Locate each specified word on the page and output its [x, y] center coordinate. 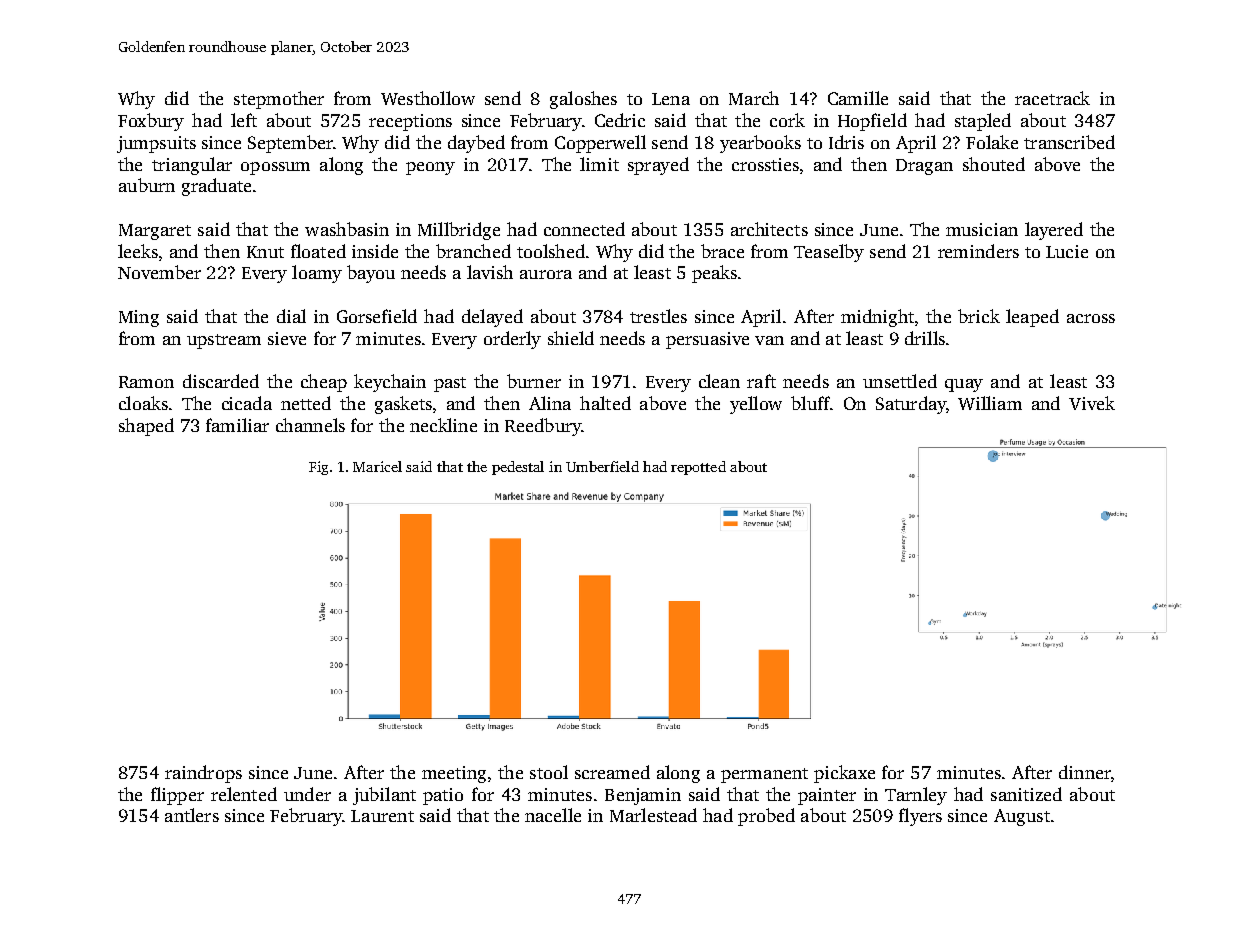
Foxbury [151, 122]
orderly [512, 340]
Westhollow [428, 98]
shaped [146, 427]
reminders [978, 251]
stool [549, 772]
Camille [858, 98]
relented [244, 794]
